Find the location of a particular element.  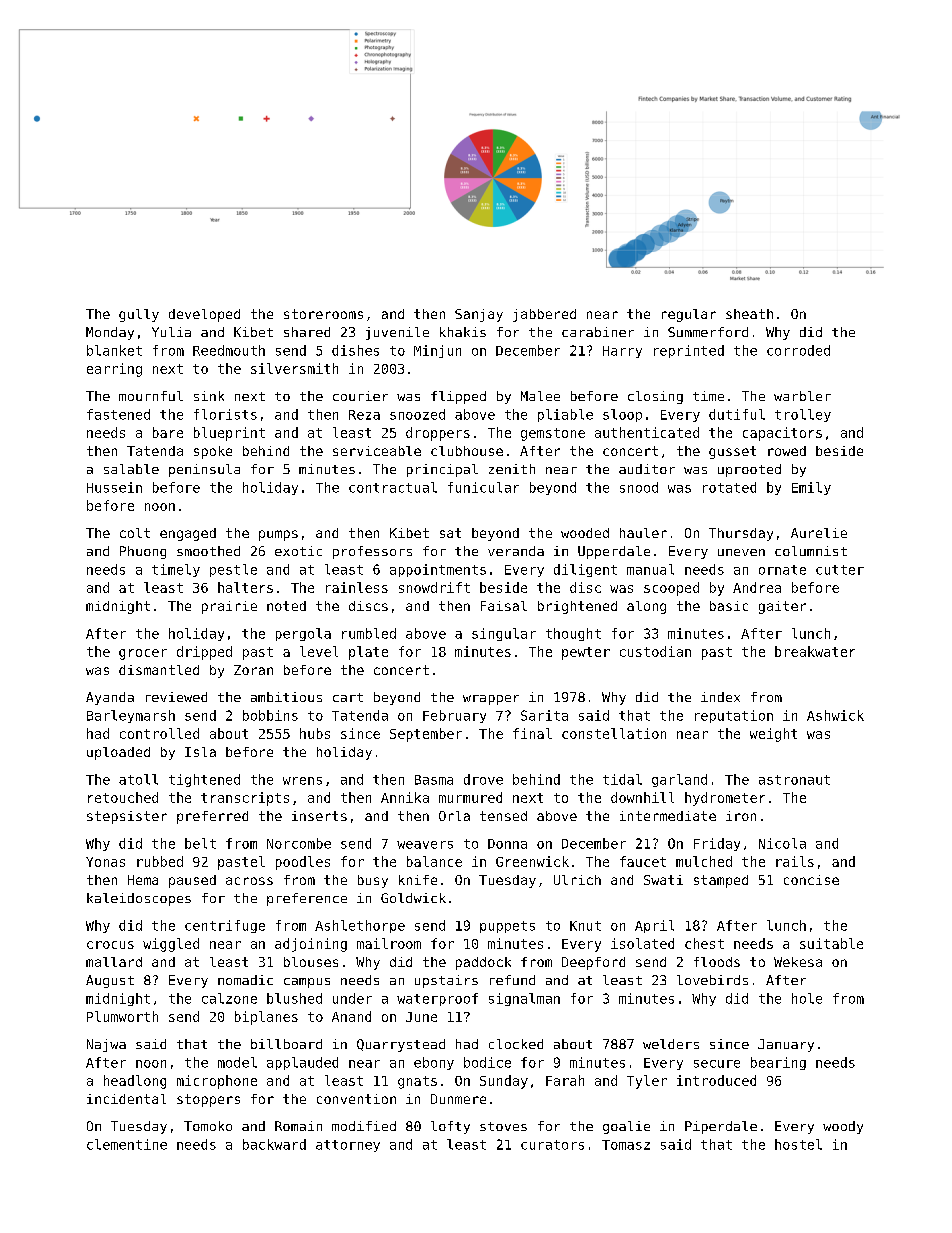

dutiful is located at coordinates (737, 414).
